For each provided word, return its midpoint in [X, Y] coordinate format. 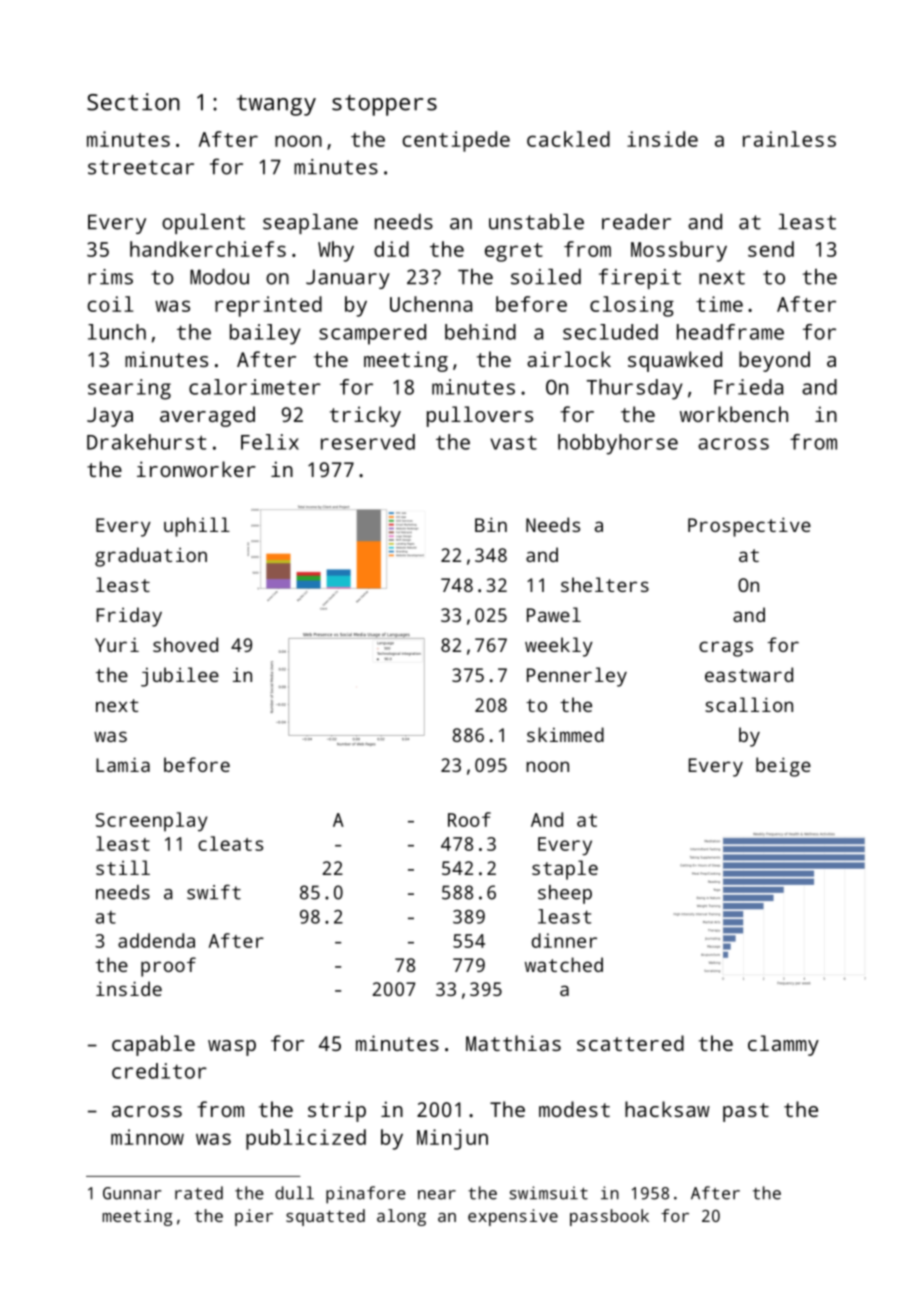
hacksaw [667, 1109]
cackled [568, 139]
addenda [156, 940]
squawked [675, 361]
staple [565, 870]
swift [214, 892]
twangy [276, 105]
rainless [789, 139]
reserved [368, 442]
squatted [325, 1217]
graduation [151, 557]
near [437, 1195]
